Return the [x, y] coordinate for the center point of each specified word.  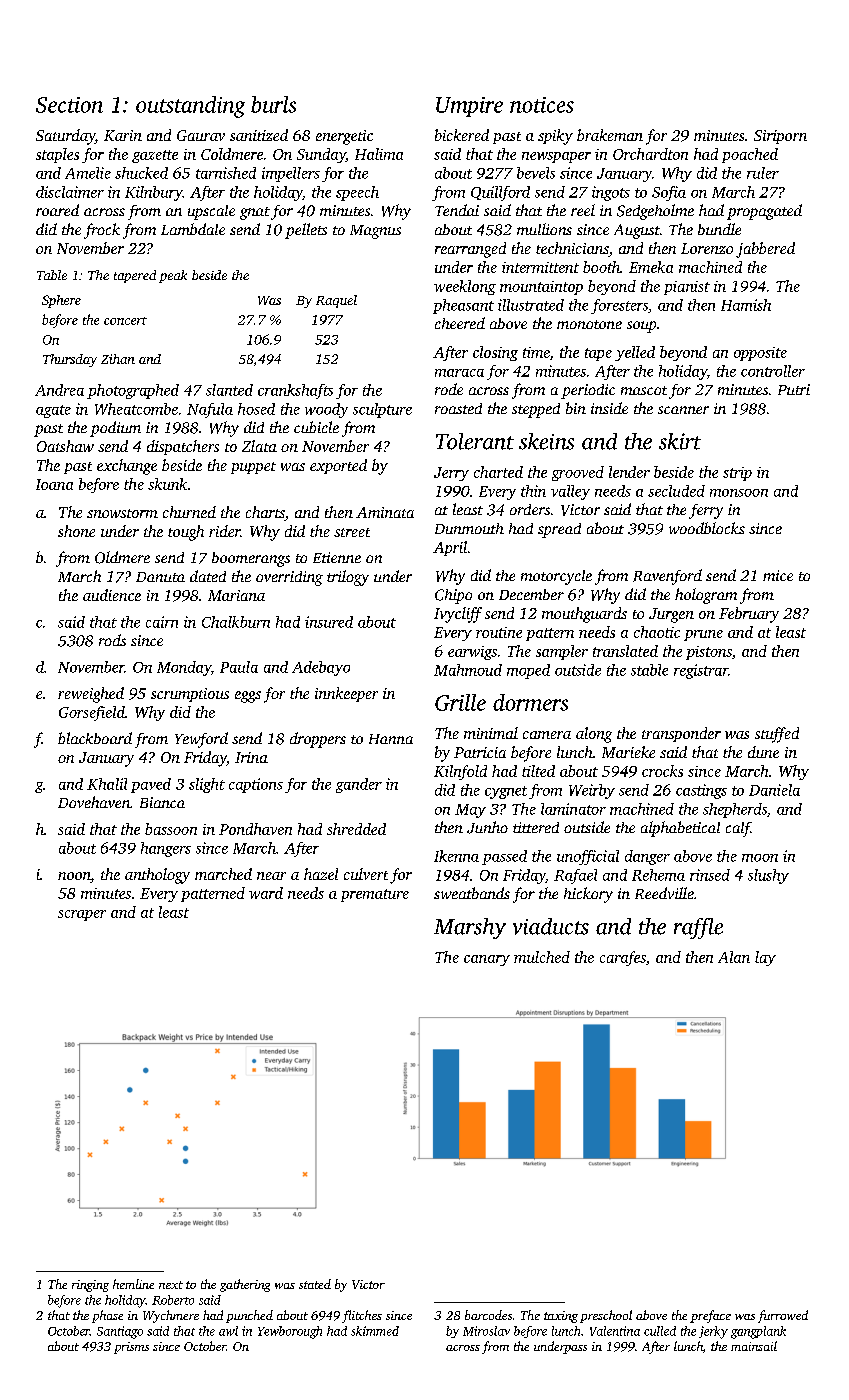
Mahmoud [468, 670]
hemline [133, 1284]
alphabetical [680, 829]
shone [76, 531]
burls [273, 104]
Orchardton [650, 154]
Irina [251, 757]
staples [57, 155]
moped [528, 671]
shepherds [735, 810]
